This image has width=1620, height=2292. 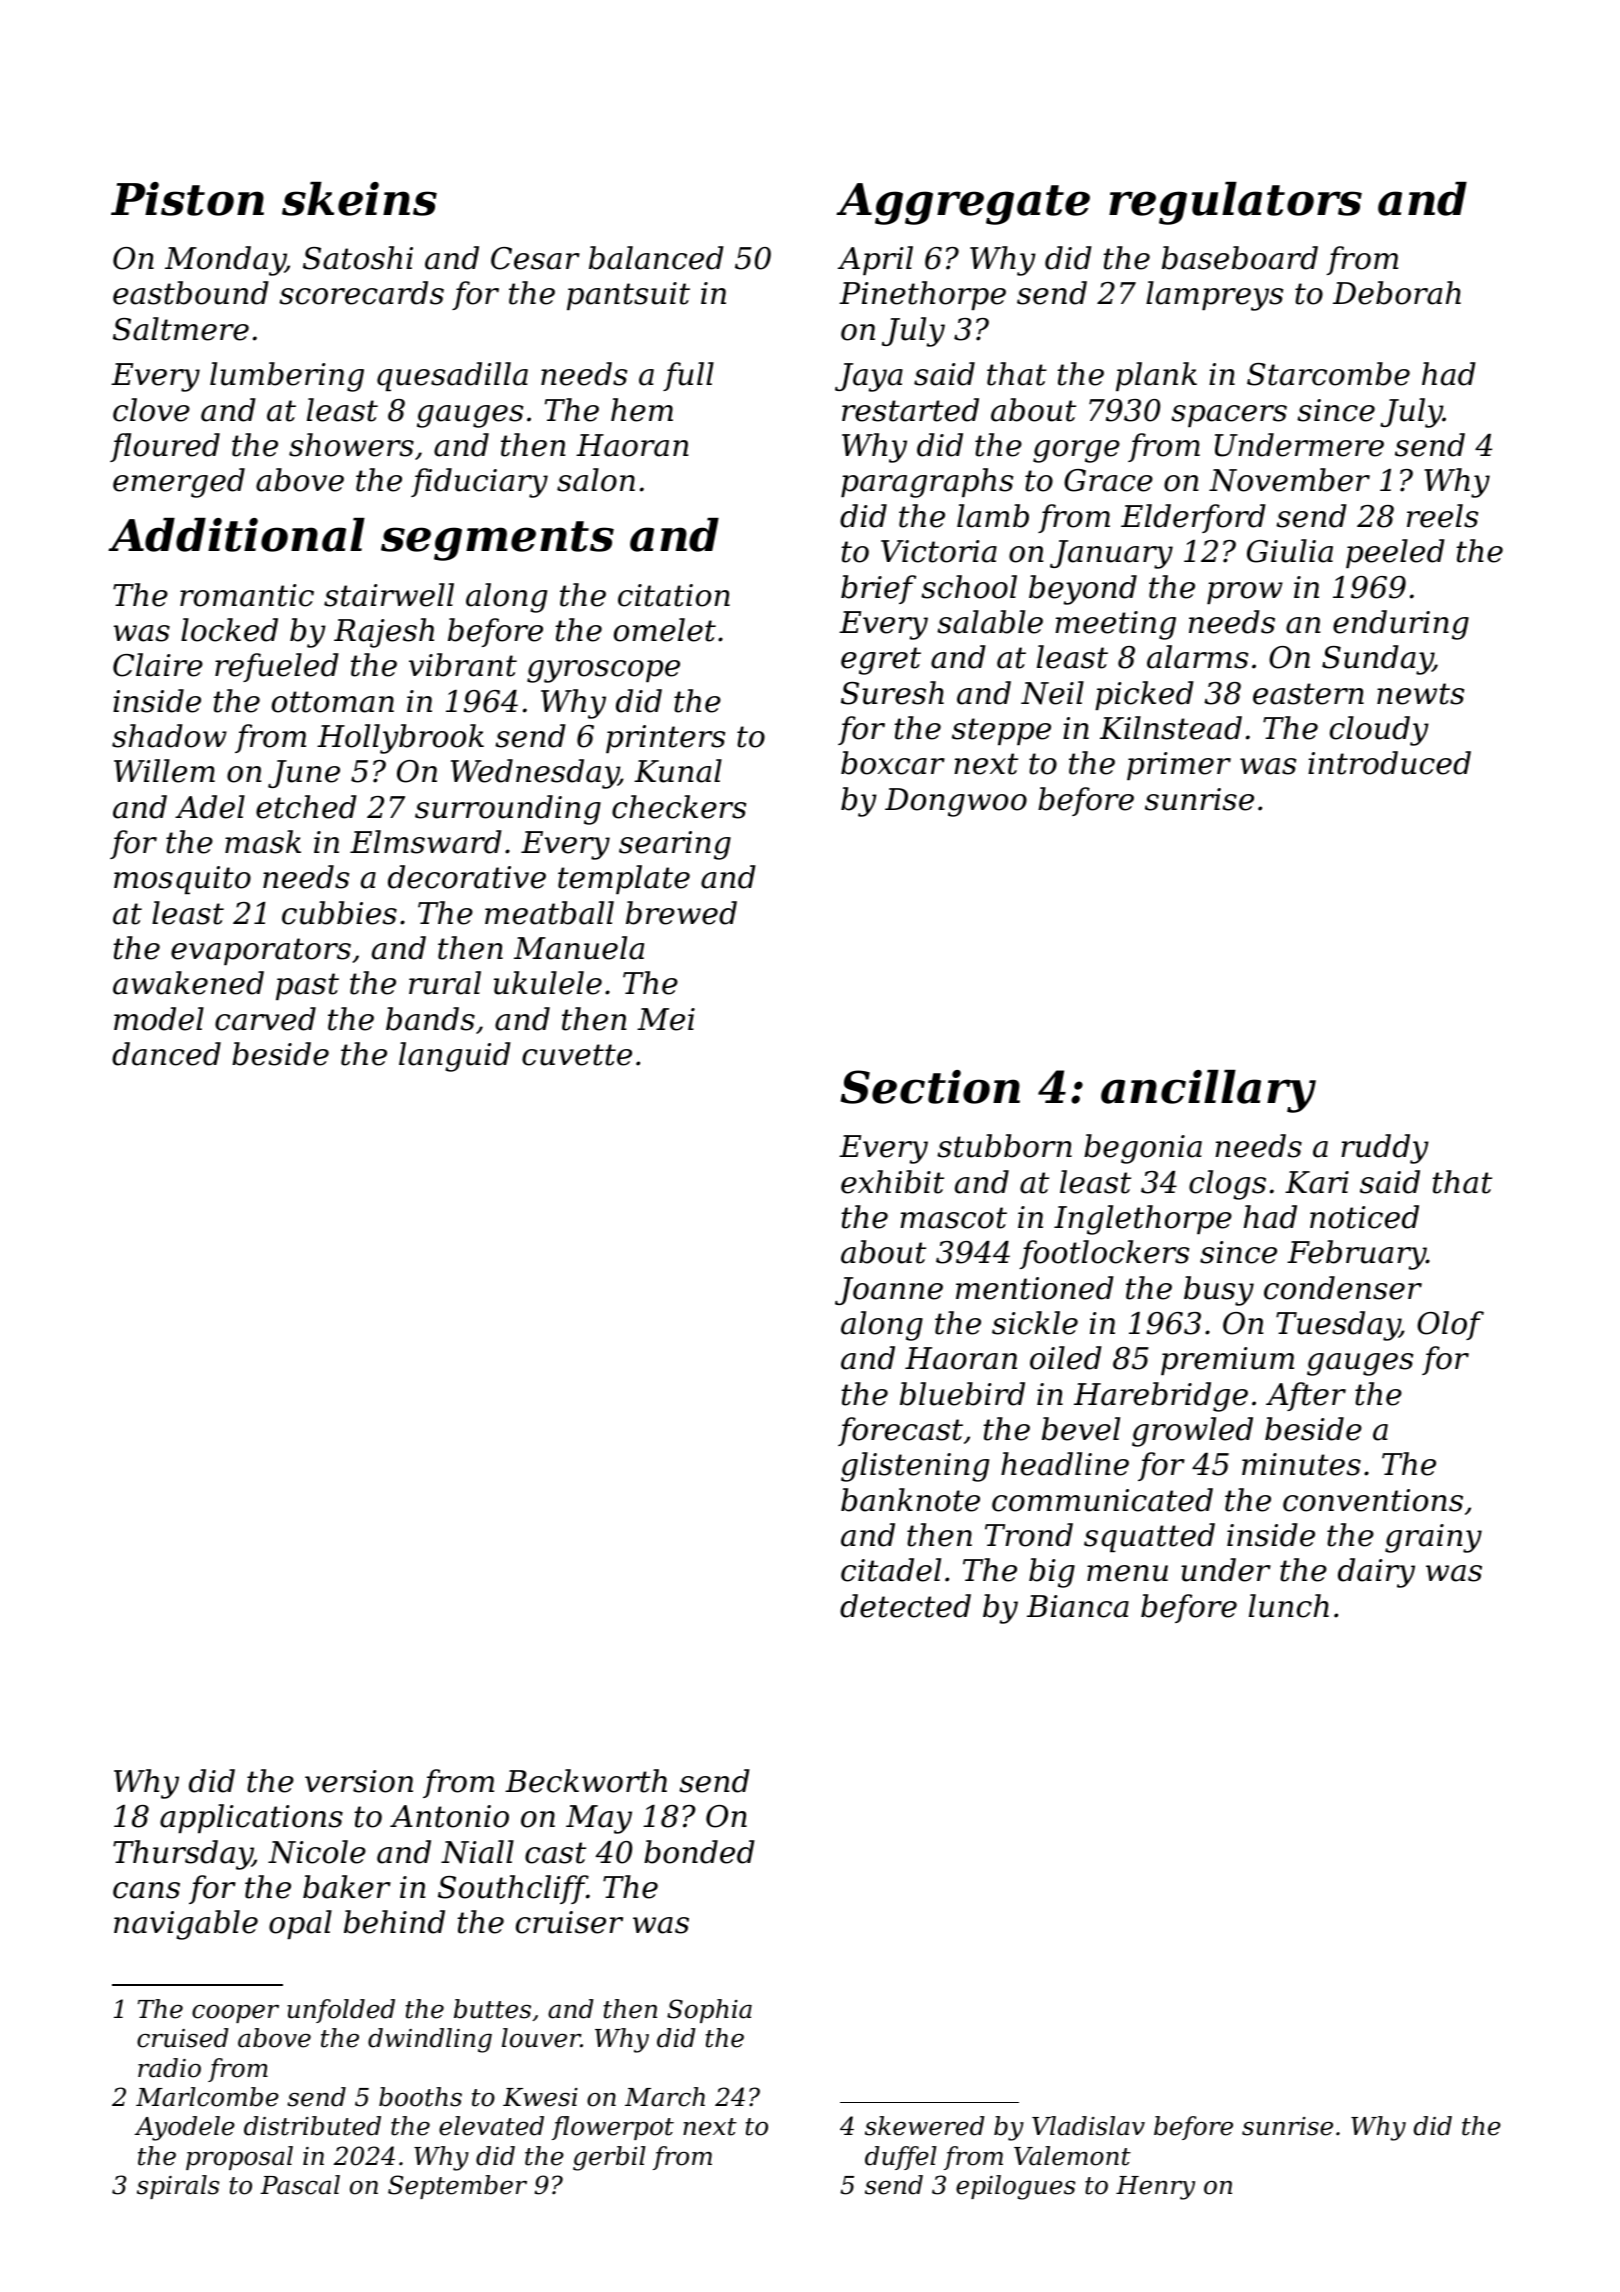 I want to click on Section, so click(x=930, y=1087).
